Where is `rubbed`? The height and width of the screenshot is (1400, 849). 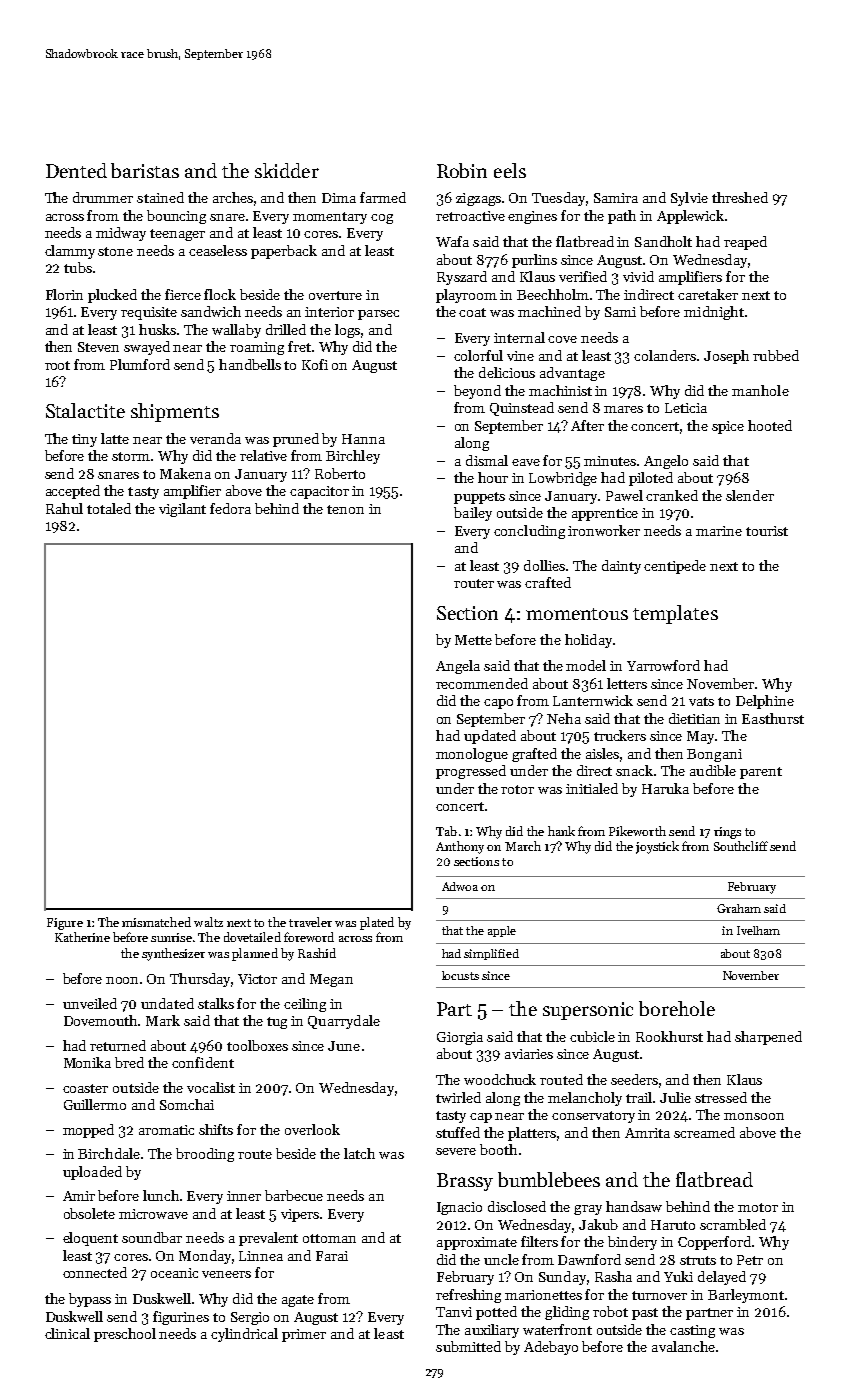 rubbed is located at coordinates (776, 355).
